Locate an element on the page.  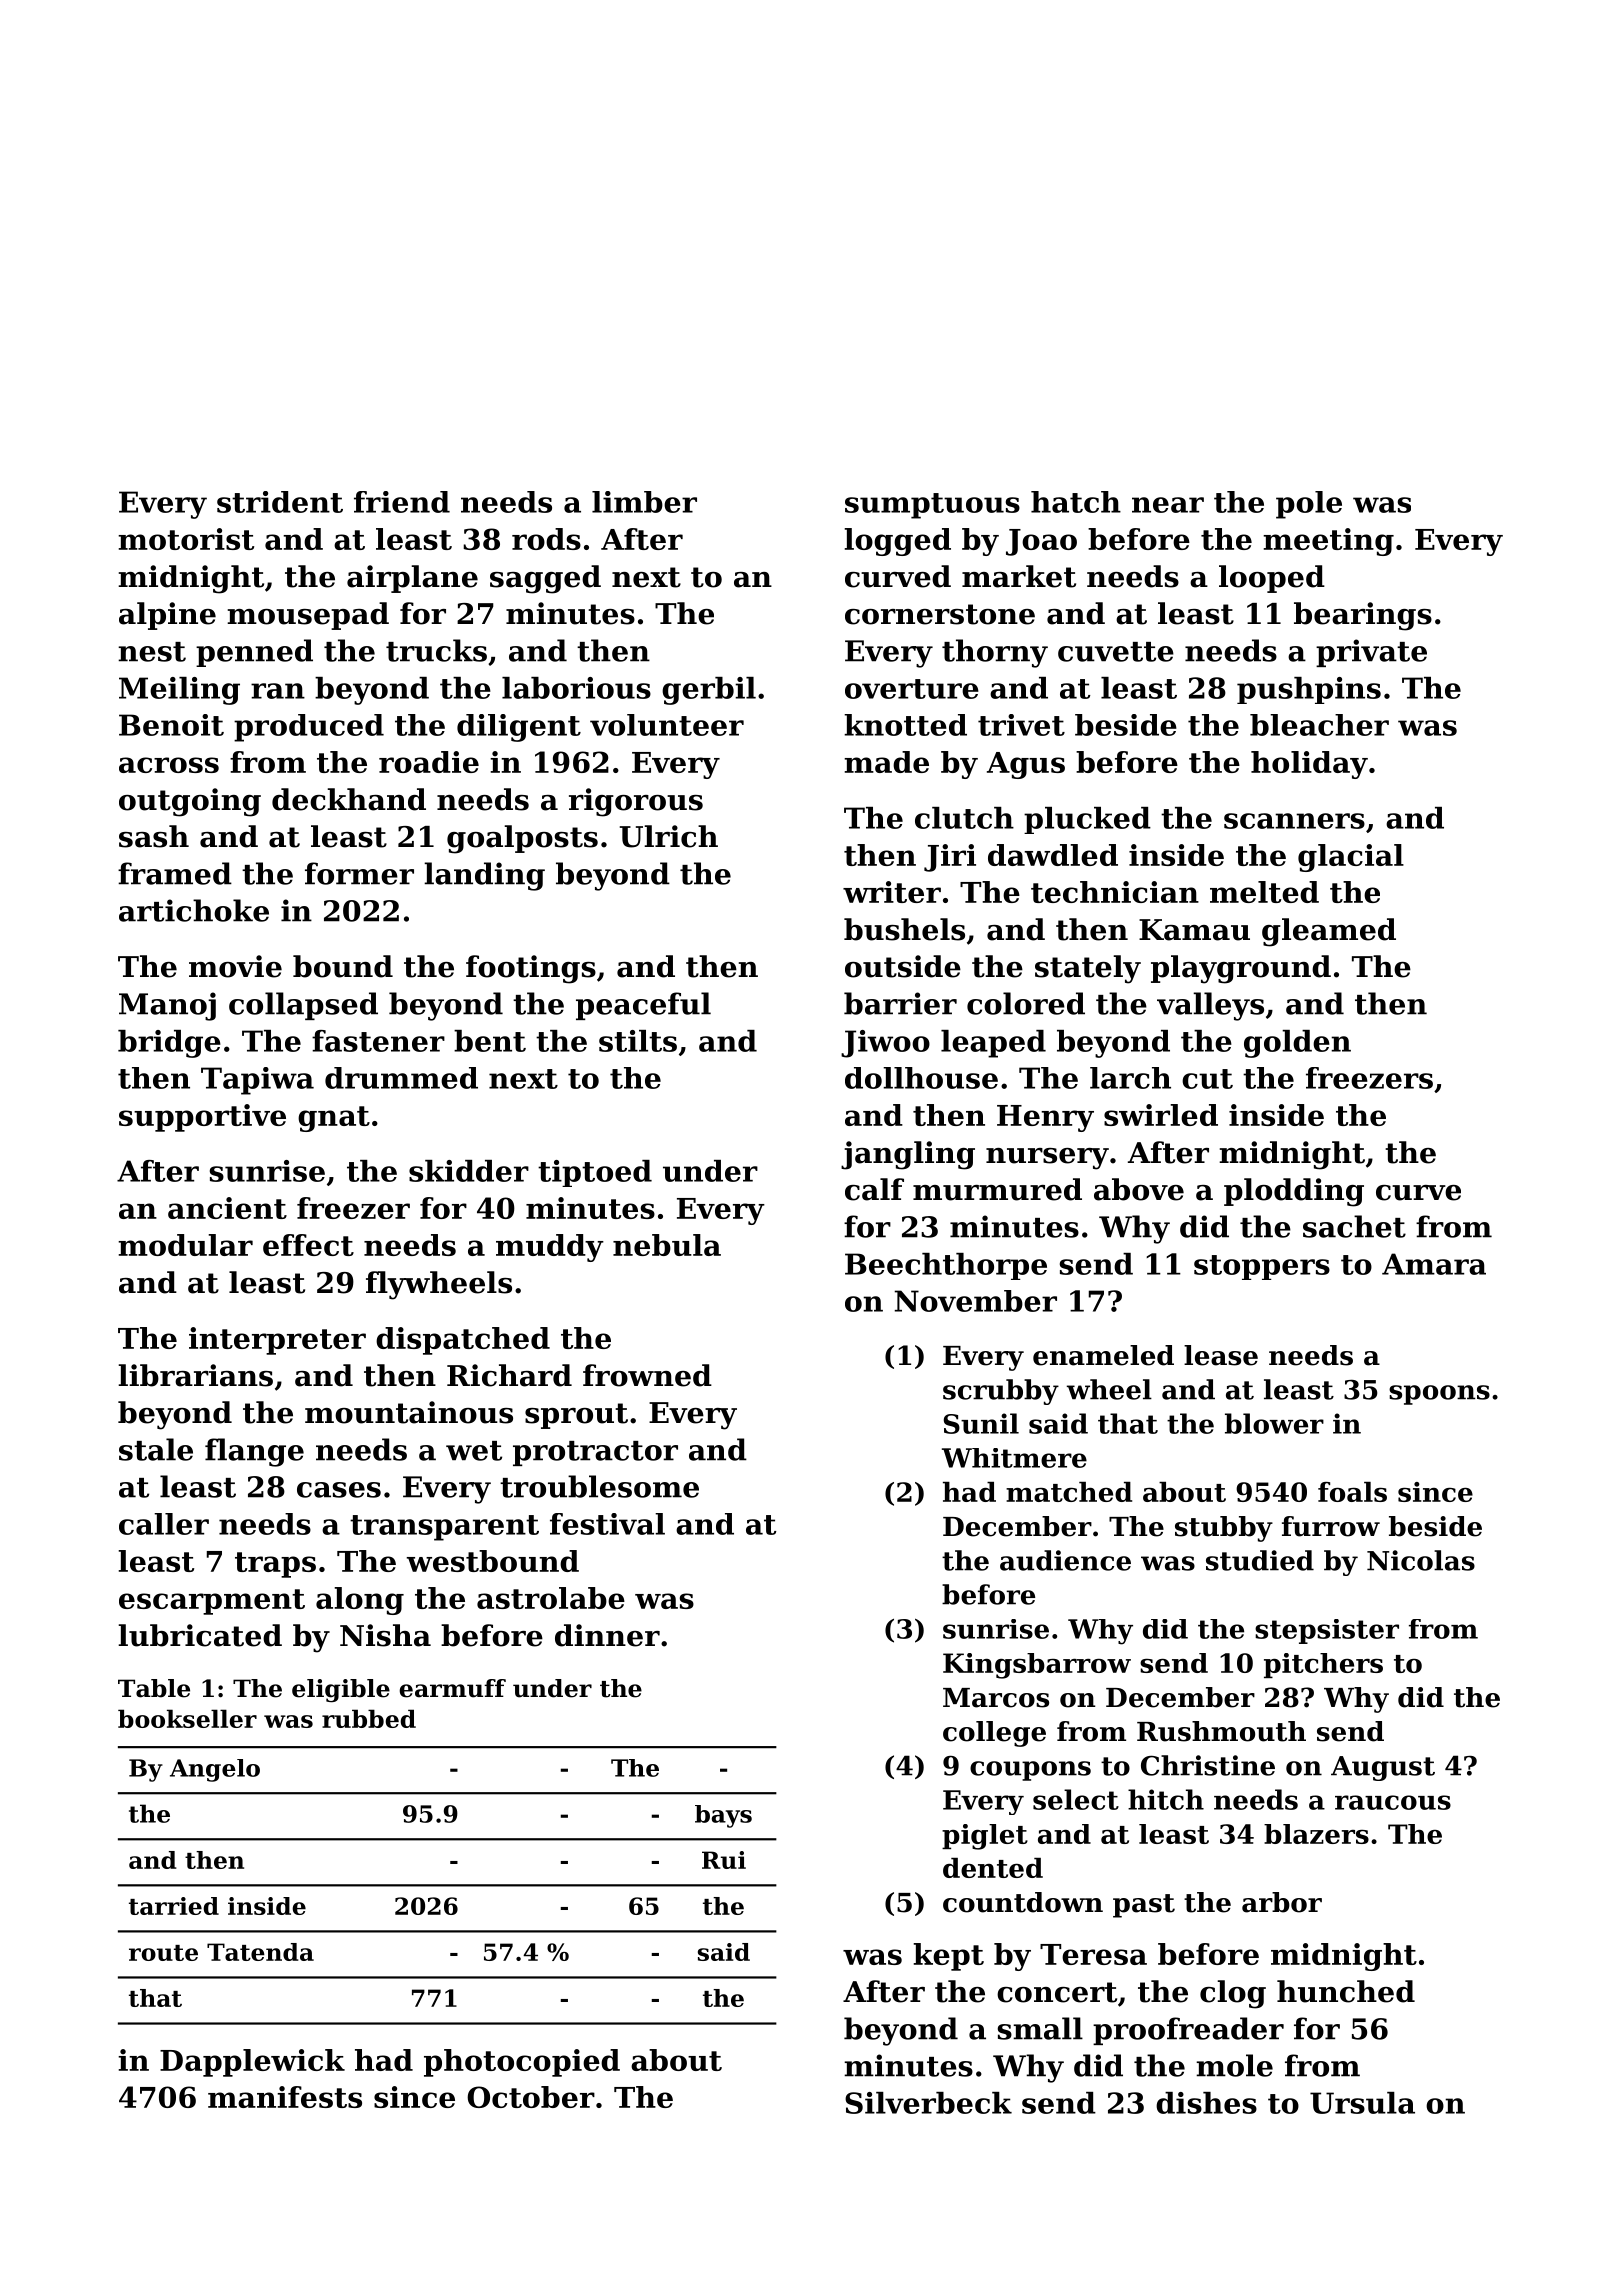
librarians is located at coordinates (195, 1375).
